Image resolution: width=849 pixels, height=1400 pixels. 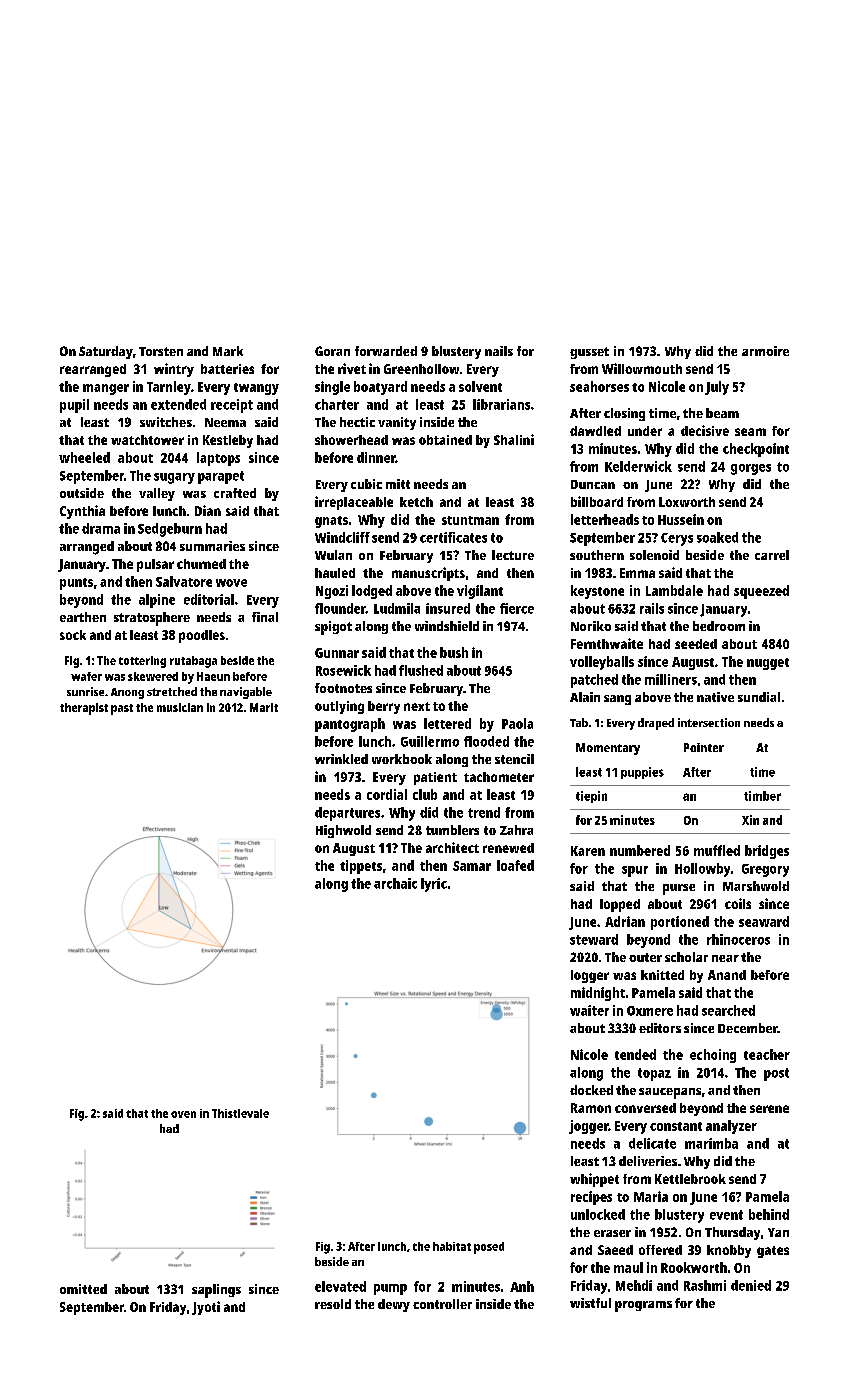 What do you see at coordinates (361, 867) in the image?
I see `tippets` at bounding box center [361, 867].
